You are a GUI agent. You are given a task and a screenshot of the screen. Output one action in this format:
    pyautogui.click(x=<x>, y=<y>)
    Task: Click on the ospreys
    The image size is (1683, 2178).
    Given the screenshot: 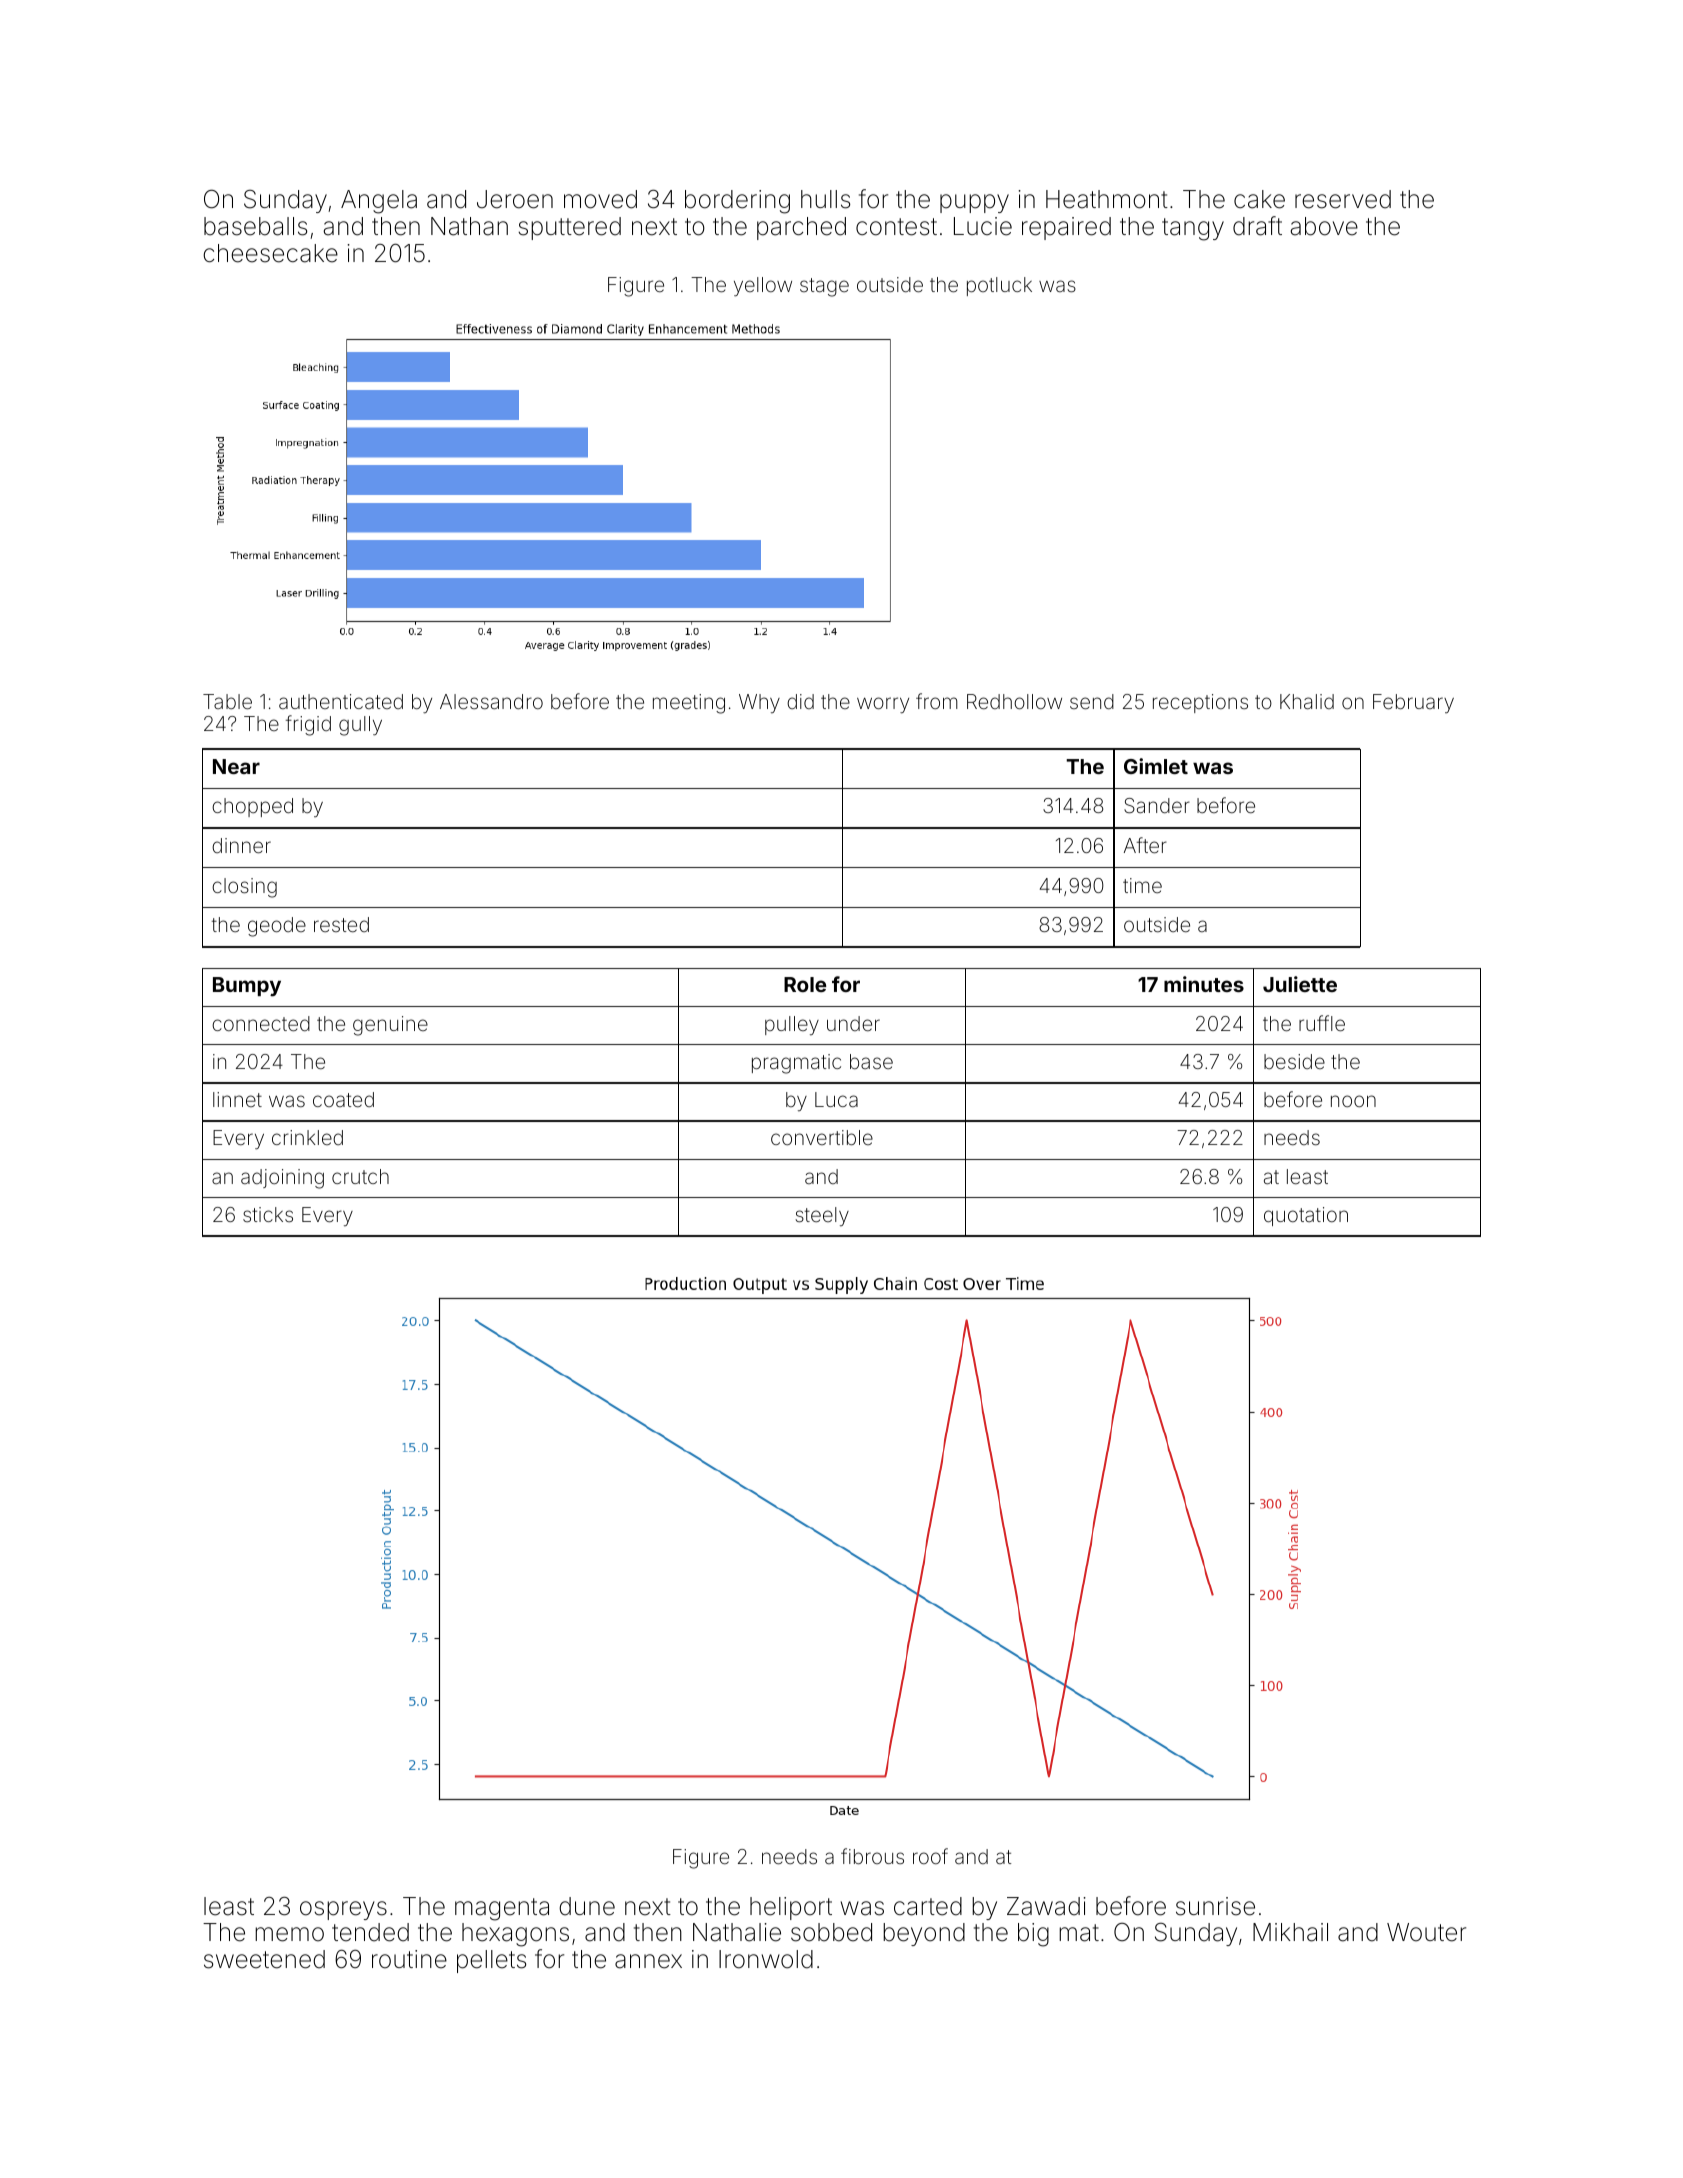 What is the action you would take?
    pyautogui.click(x=343, y=1910)
